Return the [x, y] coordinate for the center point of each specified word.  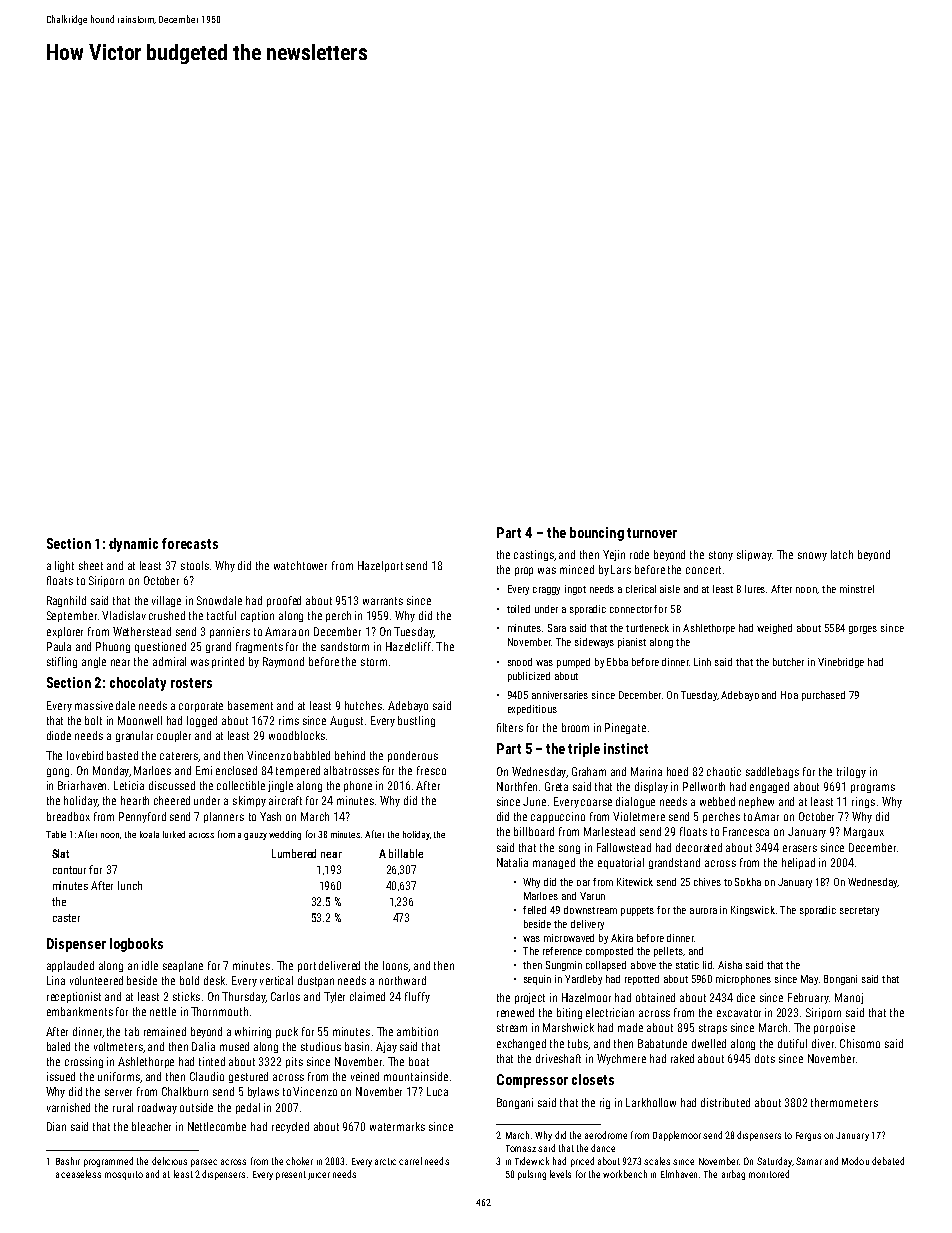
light [64, 566]
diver [823, 1043]
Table [56, 834]
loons [396, 966]
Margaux [864, 832]
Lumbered [294, 853]
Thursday [244, 997]
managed [554, 863]
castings [534, 555]
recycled [290, 1127]
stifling [62, 662]
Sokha [748, 882]
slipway [754, 555]
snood [520, 662]
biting [569, 1013]
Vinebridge [841, 663]
